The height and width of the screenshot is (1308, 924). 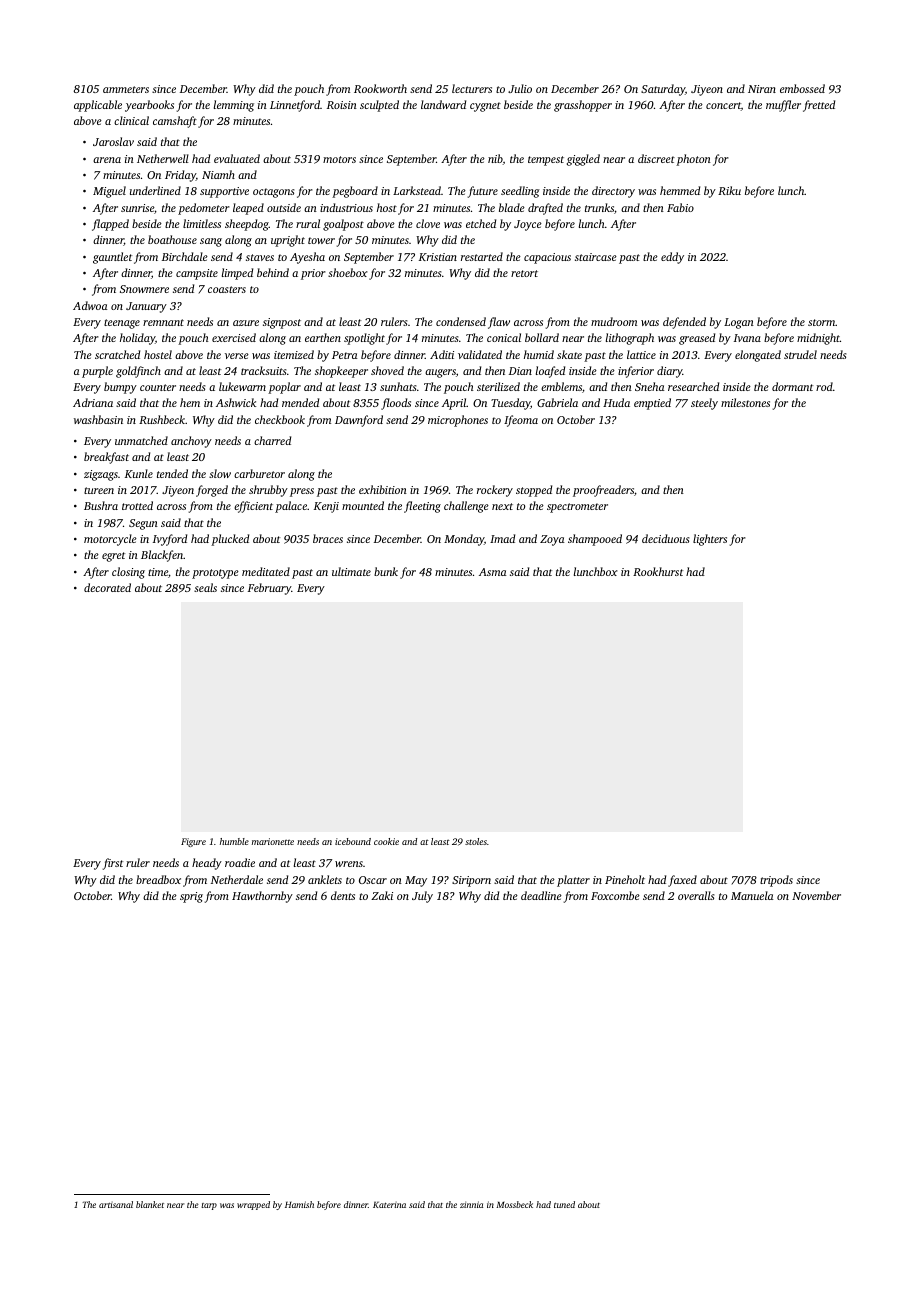 What do you see at coordinates (476, 841) in the screenshot?
I see `stoles` at bounding box center [476, 841].
